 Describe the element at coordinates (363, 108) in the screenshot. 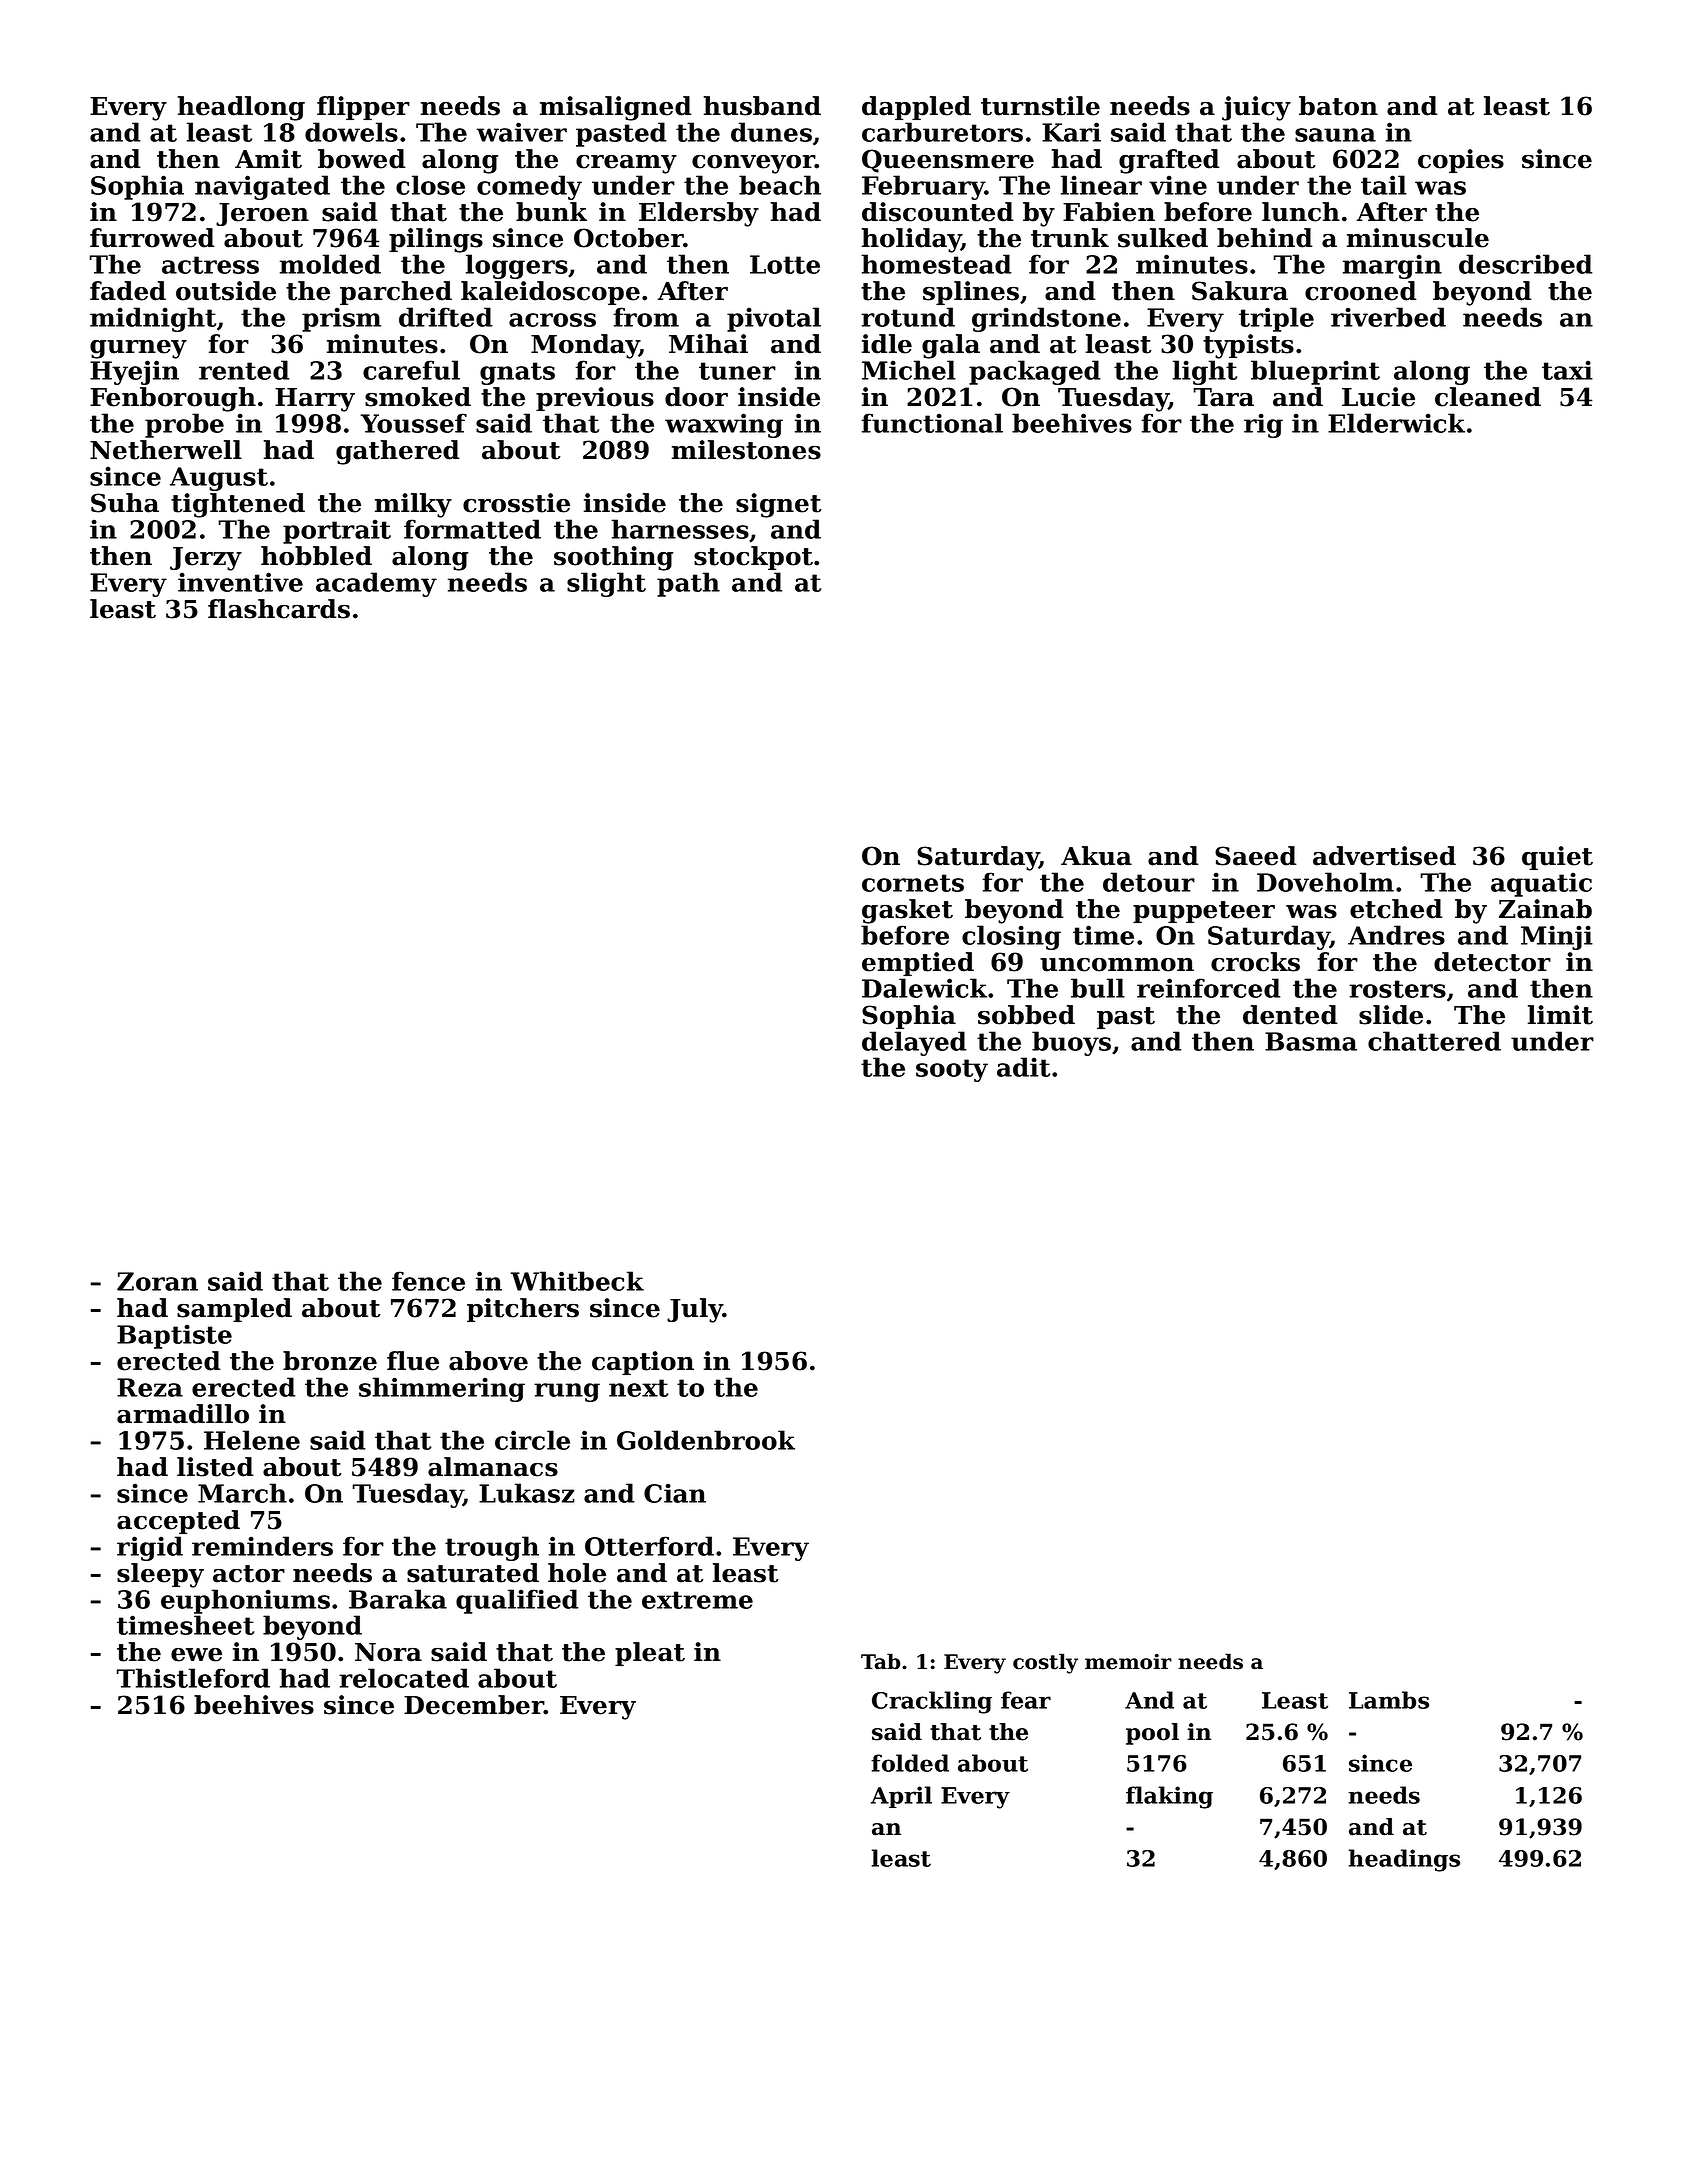

I see `flipper` at that location.
